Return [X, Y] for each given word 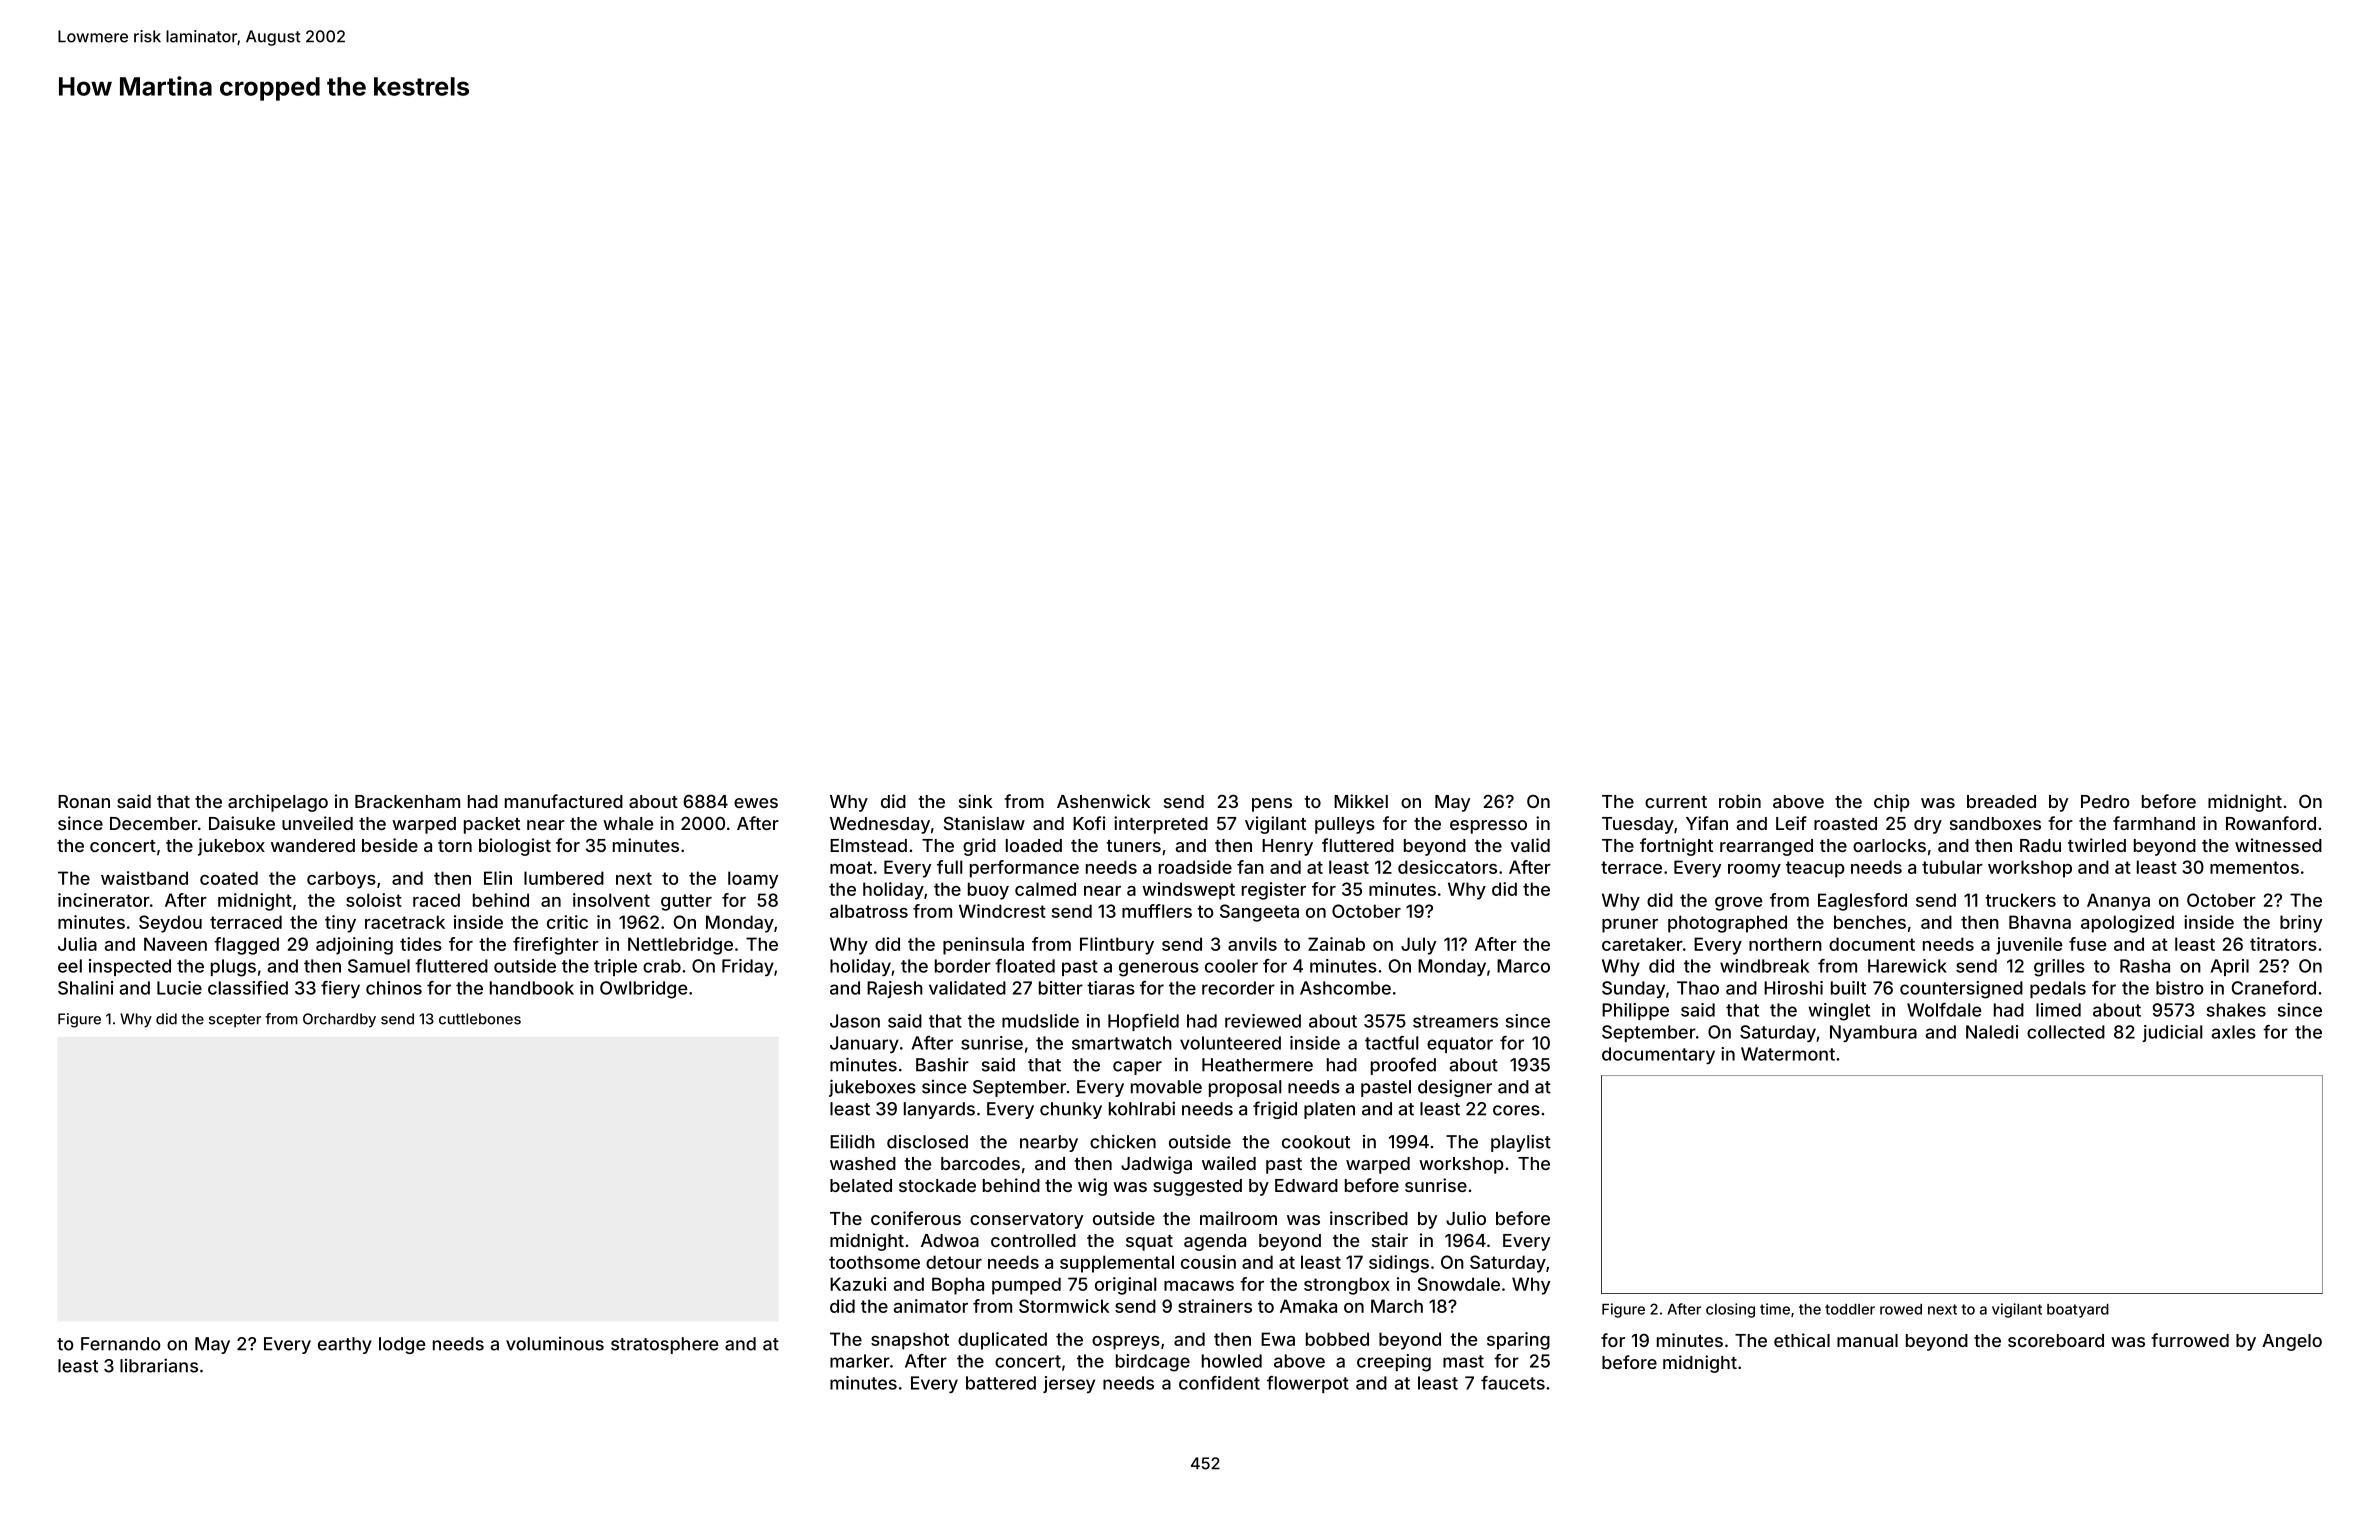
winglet [1839, 1012]
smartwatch [1122, 1043]
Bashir [942, 1064]
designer [1455, 1088]
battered [1001, 1383]
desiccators [1447, 867]
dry [1928, 825]
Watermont [1788, 1054]
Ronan [84, 801]
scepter [235, 1020]
